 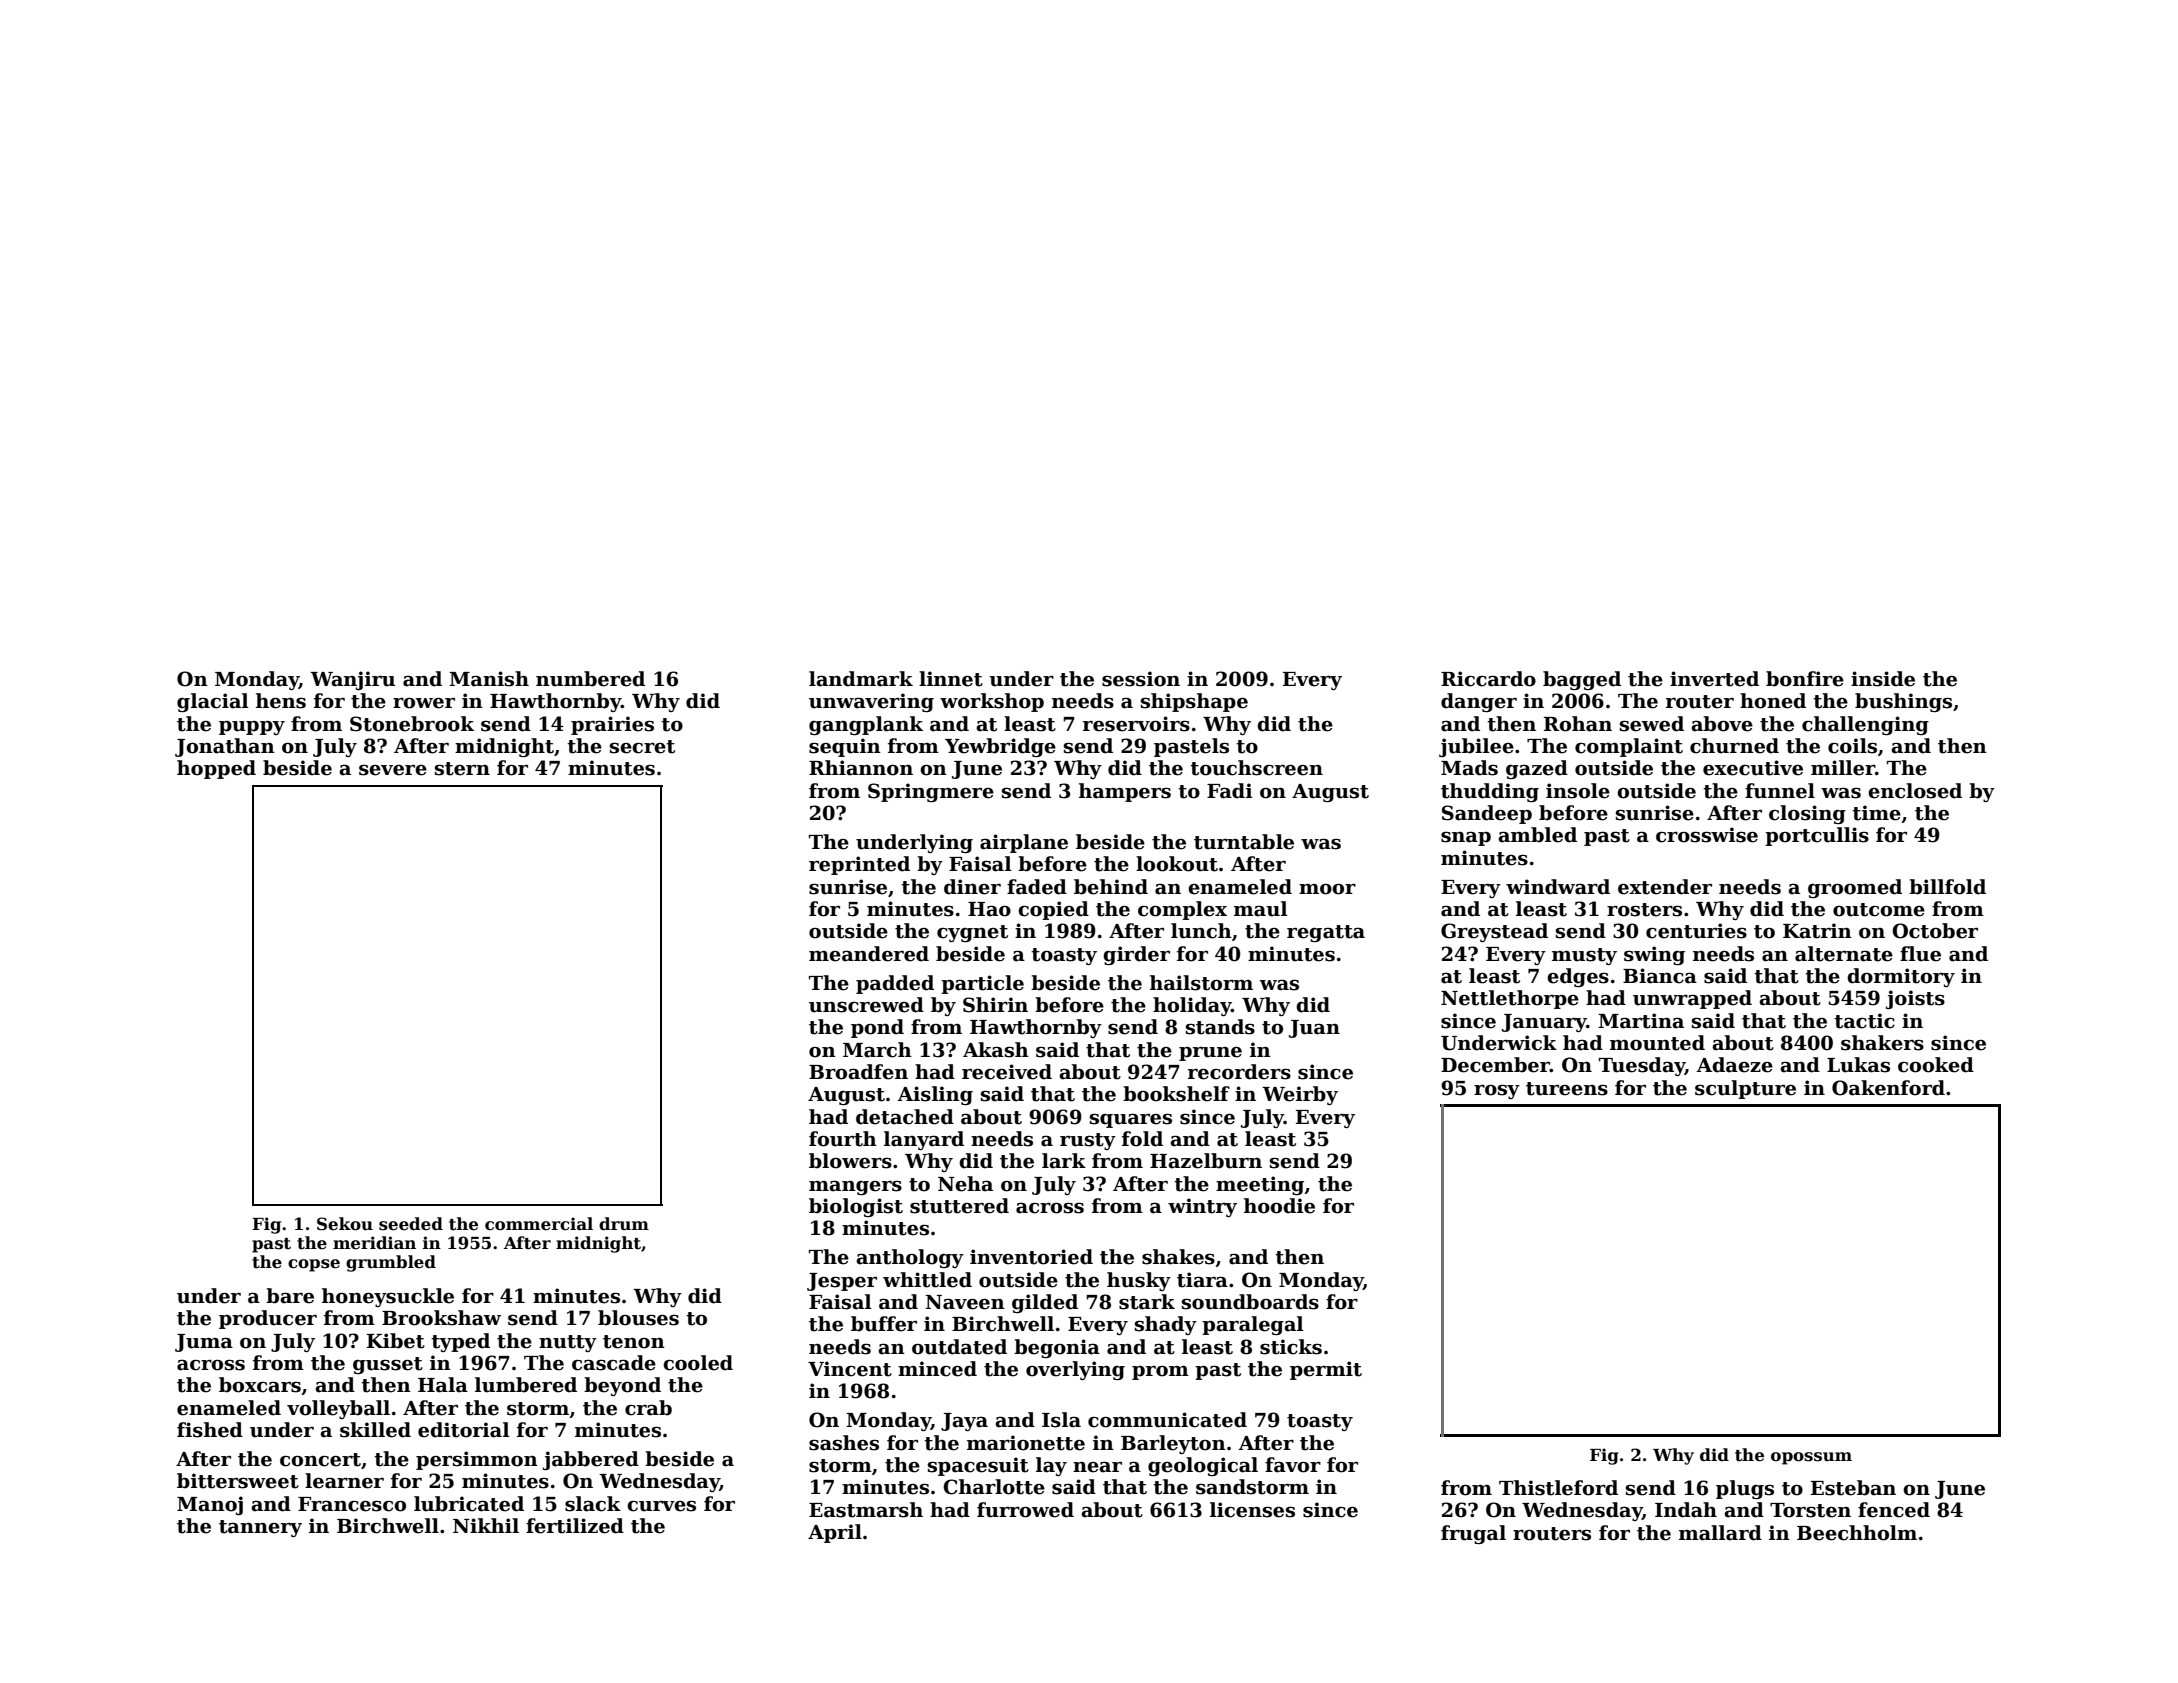 What do you see at coordinates (1007, 1072) in the screenshot?
I see `received` at bounding box center [1007, 1072].
